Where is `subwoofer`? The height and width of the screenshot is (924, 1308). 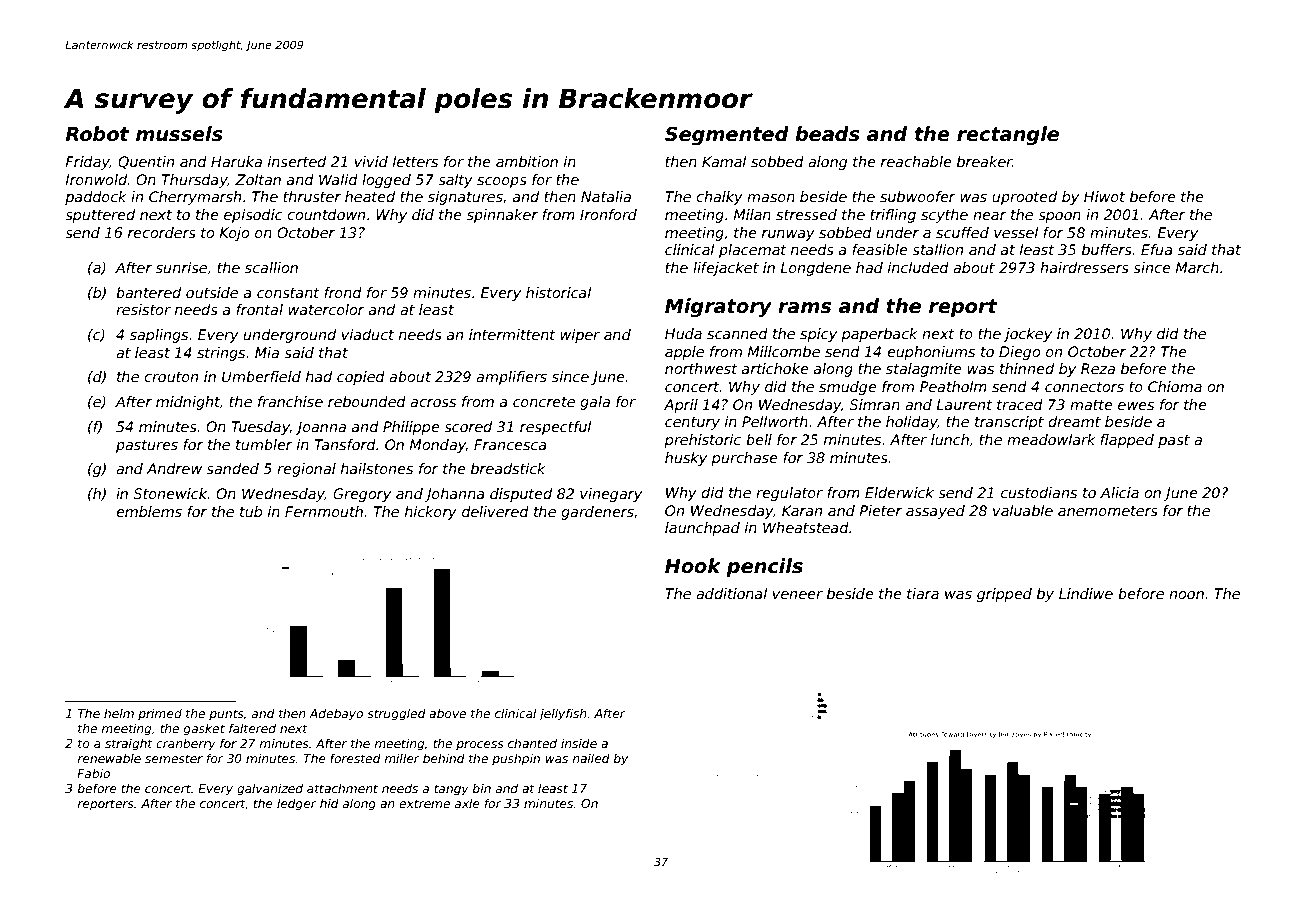 subwoofer is located at coordinates (918, 196).
